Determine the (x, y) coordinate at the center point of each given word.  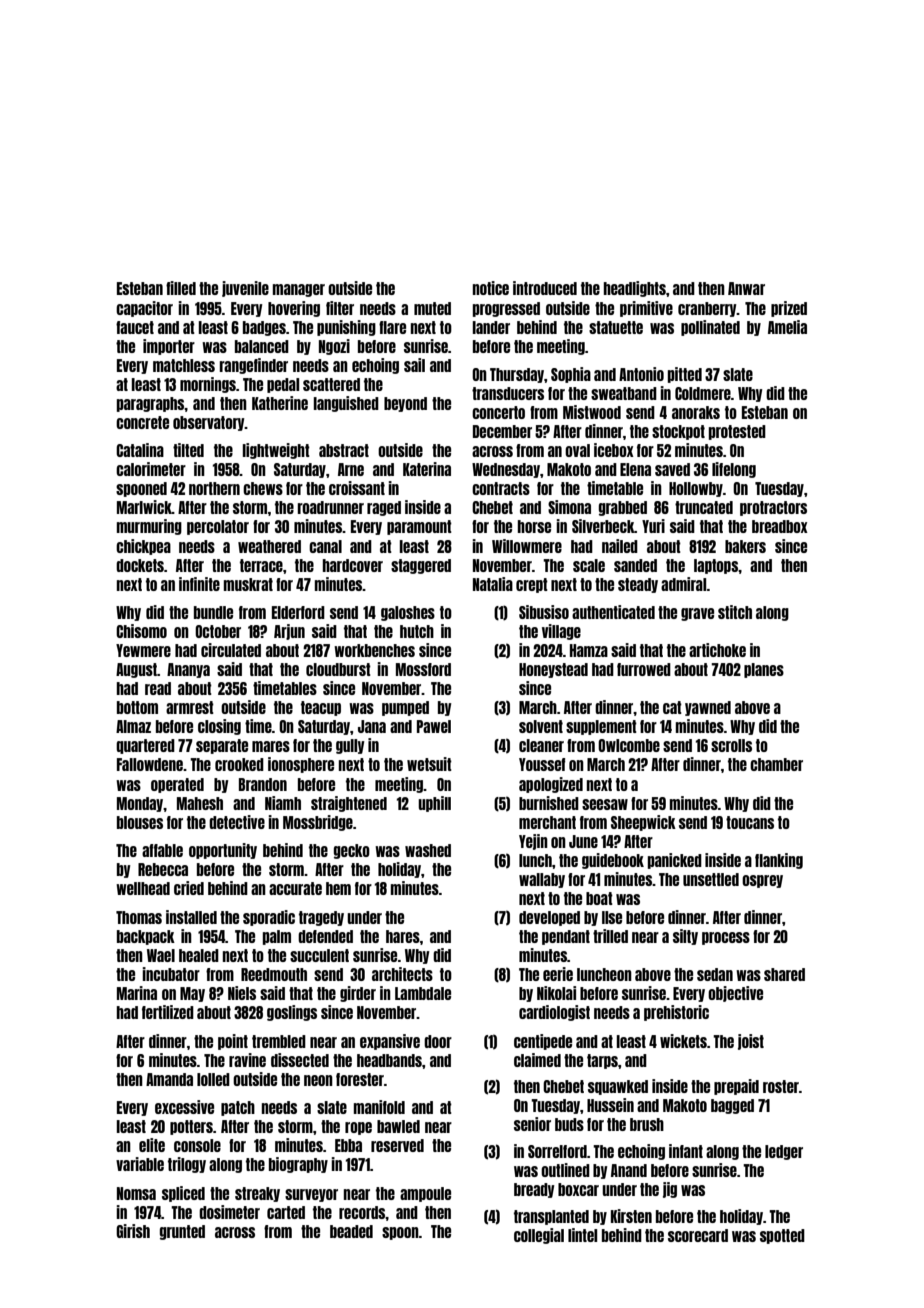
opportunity (223, 851)
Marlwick (144, 507)
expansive (390, 1042)
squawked (618, 1087)
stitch (735, 612)
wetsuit (429, 764)
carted (286, 1212)
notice (491, 288)
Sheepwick (643, 823)
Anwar (746, 288)
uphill (434, 804)
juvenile (245, 289)
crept (532, 585)
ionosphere (301, 765)
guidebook (613, 861)
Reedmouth (274, 974)
